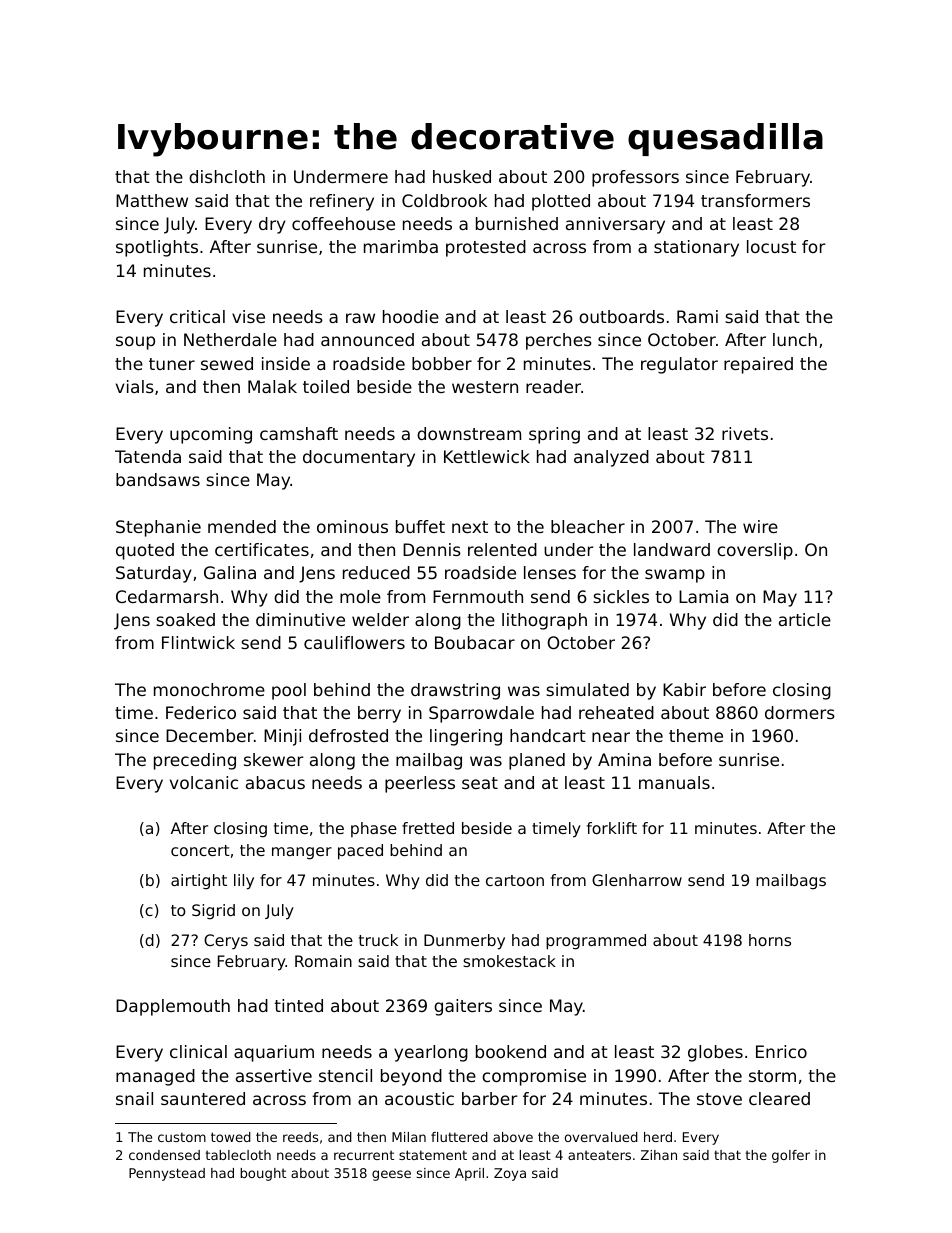 The height and width of the screenshot is (1233, 952). I want to click on abacus, so click(275, 782).
